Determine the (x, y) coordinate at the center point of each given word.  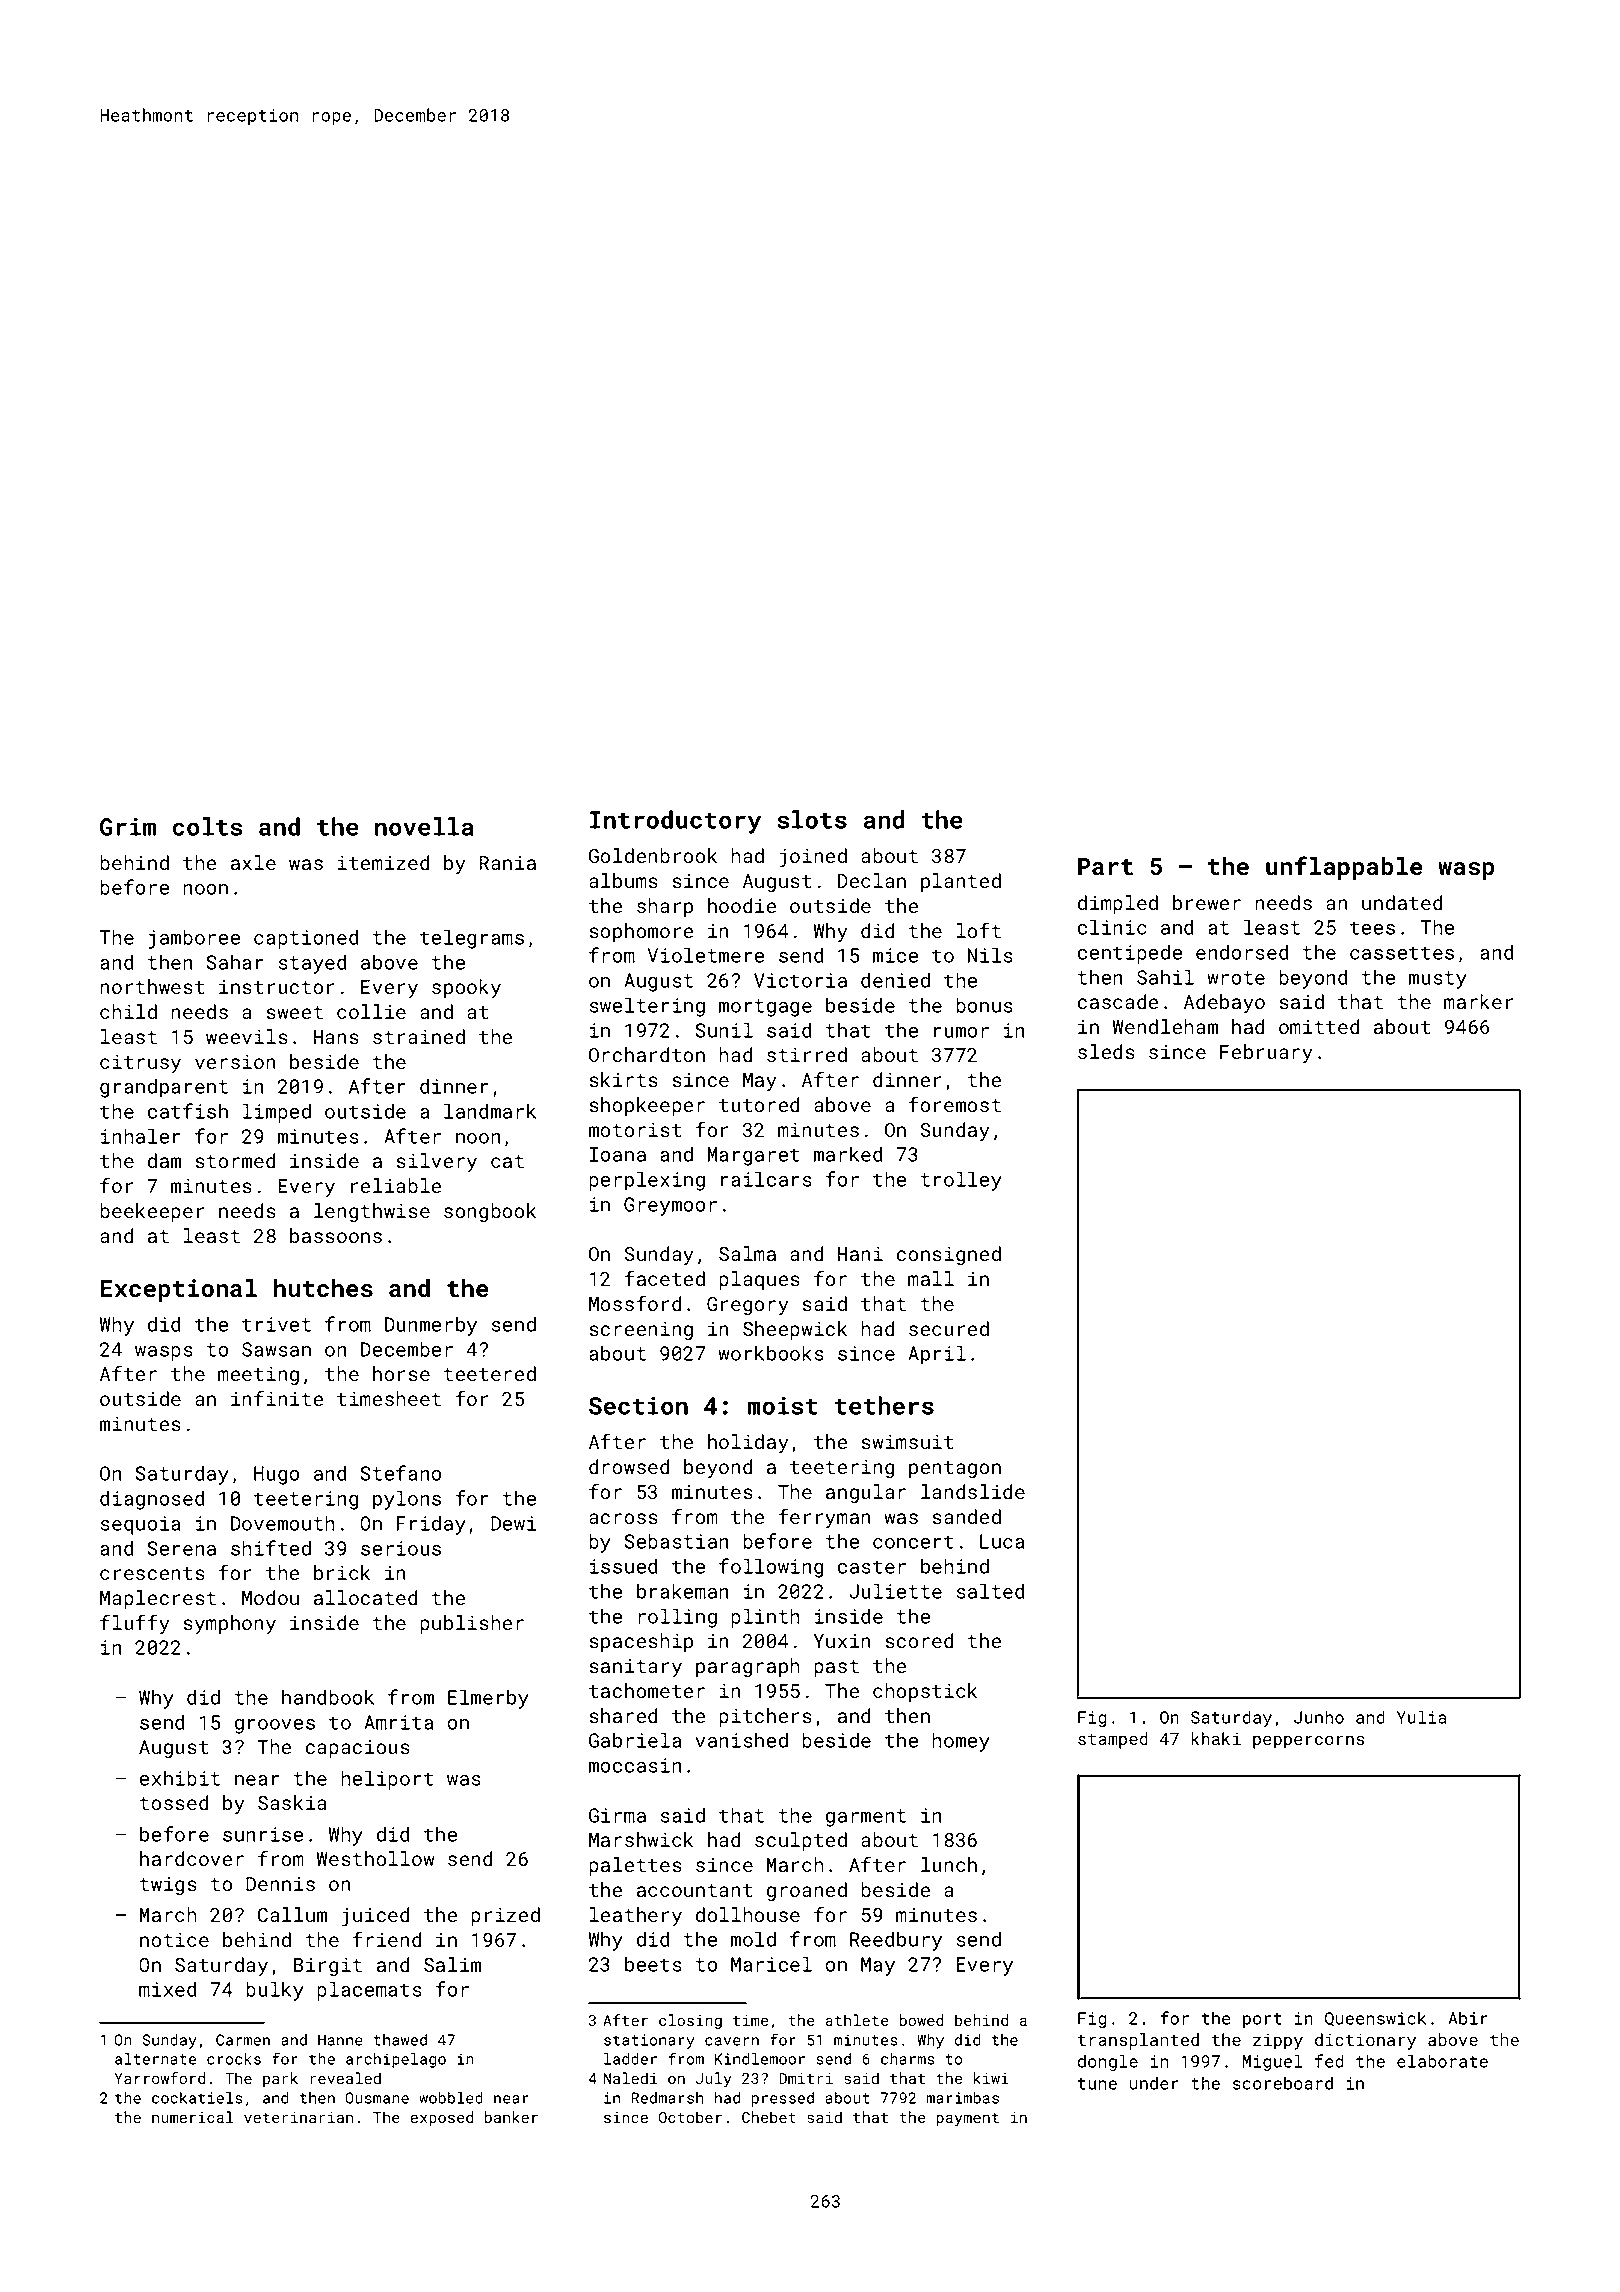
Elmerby (488, 1699)
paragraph (748, 1667)
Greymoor (670, 1206)
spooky (466, 988)
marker (1479, 1001)
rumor (961, 1032)
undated (1402, 902)
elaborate (1442, 2061)
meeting (258, 1376)
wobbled (451, 2098)
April (937, 1355)
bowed (922, 2020)
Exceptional (178, 1290)
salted (990, 1591)
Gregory (748, 1306)
